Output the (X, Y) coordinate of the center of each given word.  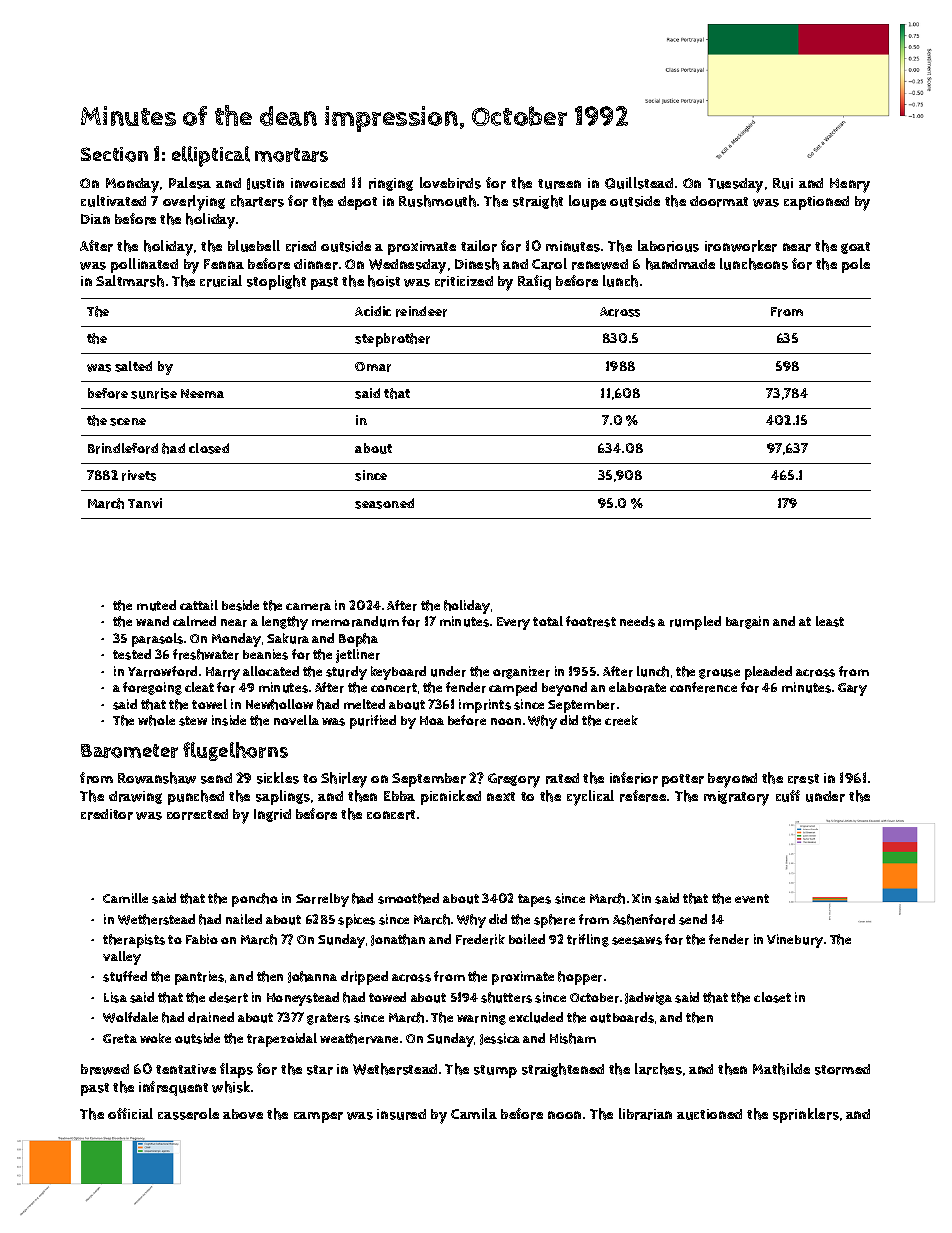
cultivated (113, 201)
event (752, 898)
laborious (668, 246)
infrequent (173, 1088)
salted (133, 366)
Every (513, 623)
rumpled (695, 623)
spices (356, 921)
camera (308, 607)
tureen (559, 184)
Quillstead (639, 183)
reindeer (421, 311)
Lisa (115, 997)
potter (683, 780)
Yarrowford (162, 671)
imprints (485, 706)
